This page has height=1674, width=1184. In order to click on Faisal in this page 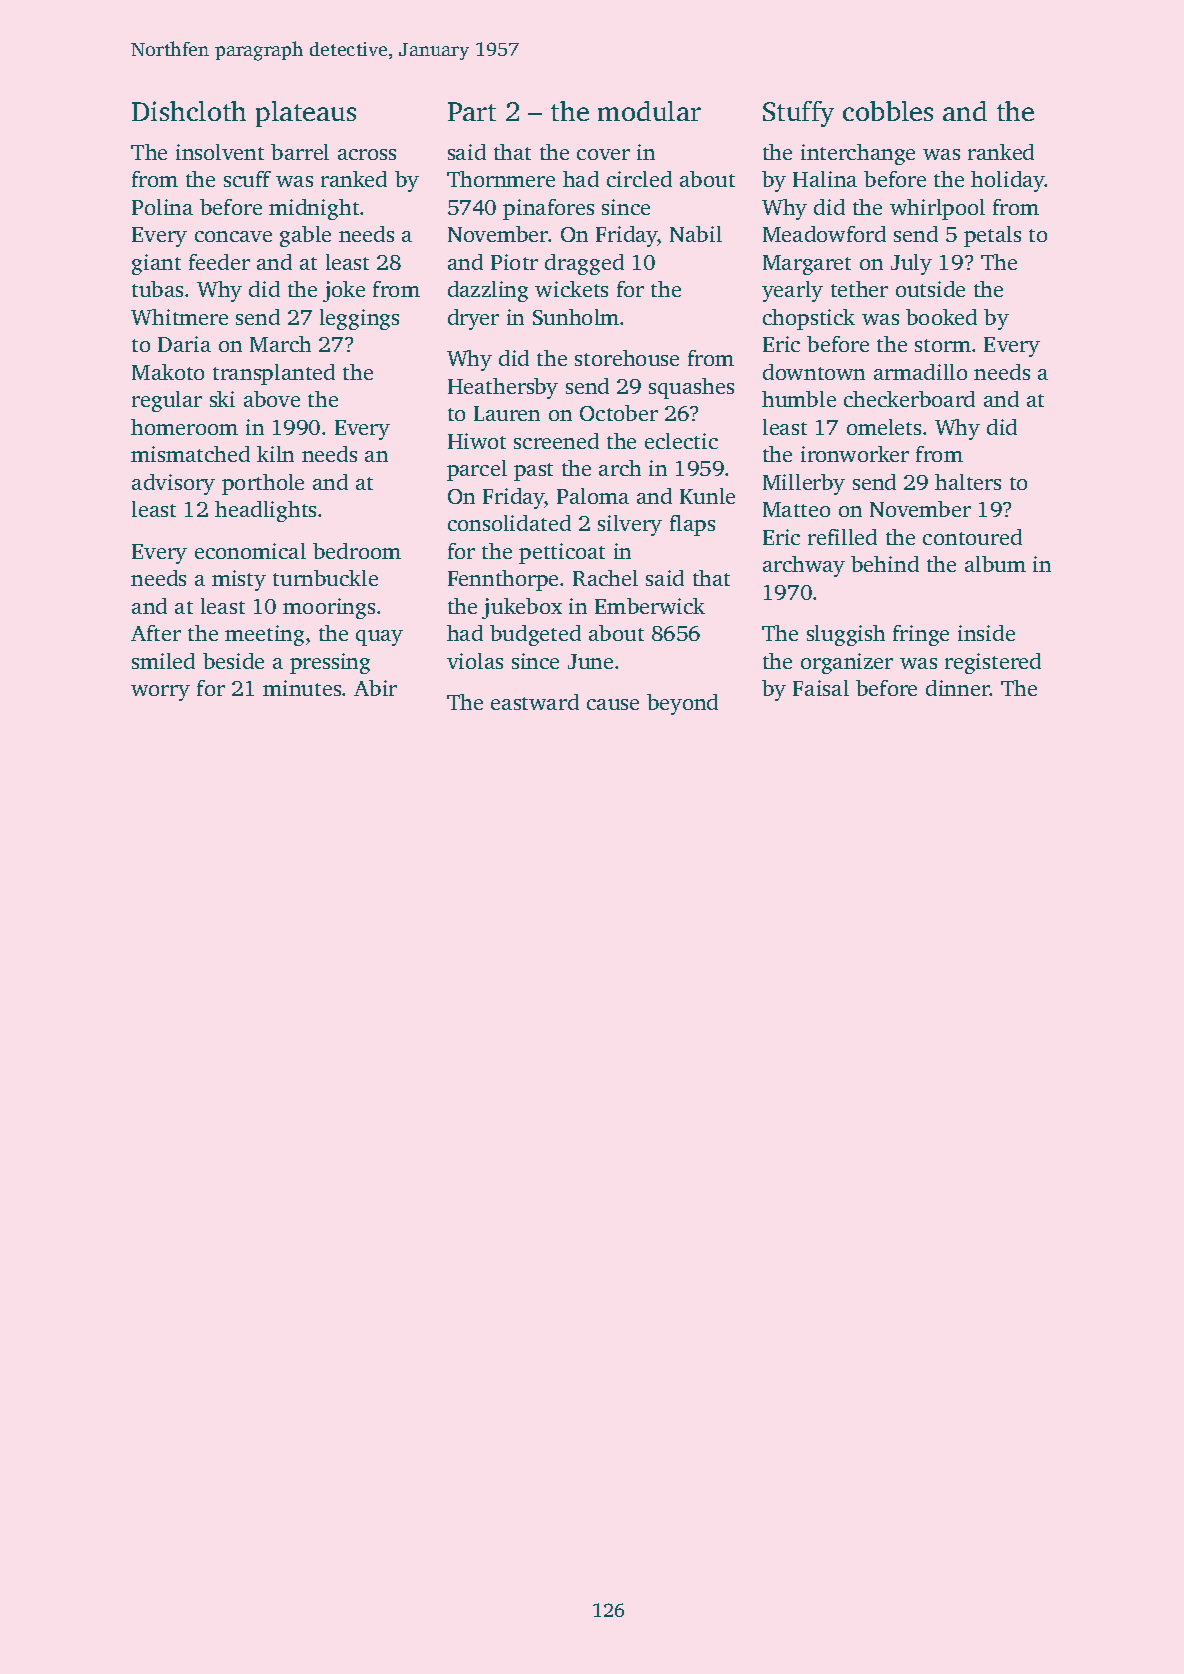, I will do `click(821, 688)`.
